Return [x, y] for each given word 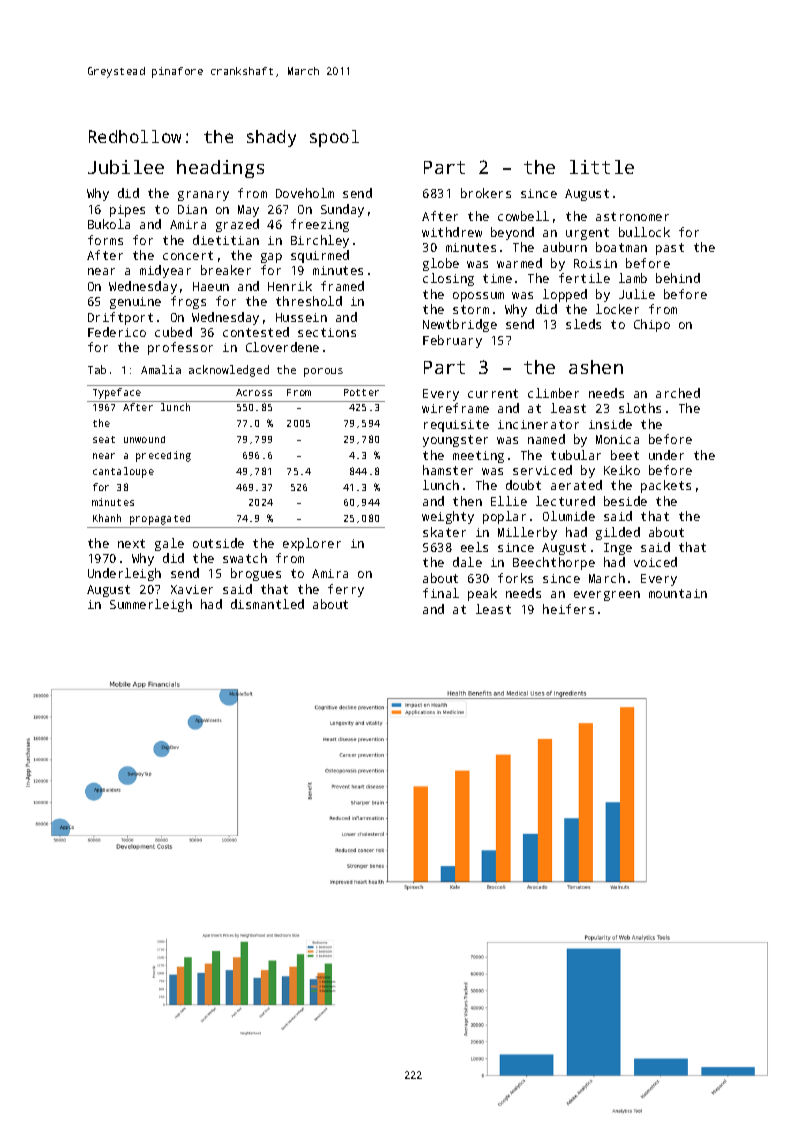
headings [220, 169]
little [602, 167]
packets [666, 486]
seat [104, 439]
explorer [312, 544]
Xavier [192, 589]
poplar [504, 517]
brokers [486, 193]
